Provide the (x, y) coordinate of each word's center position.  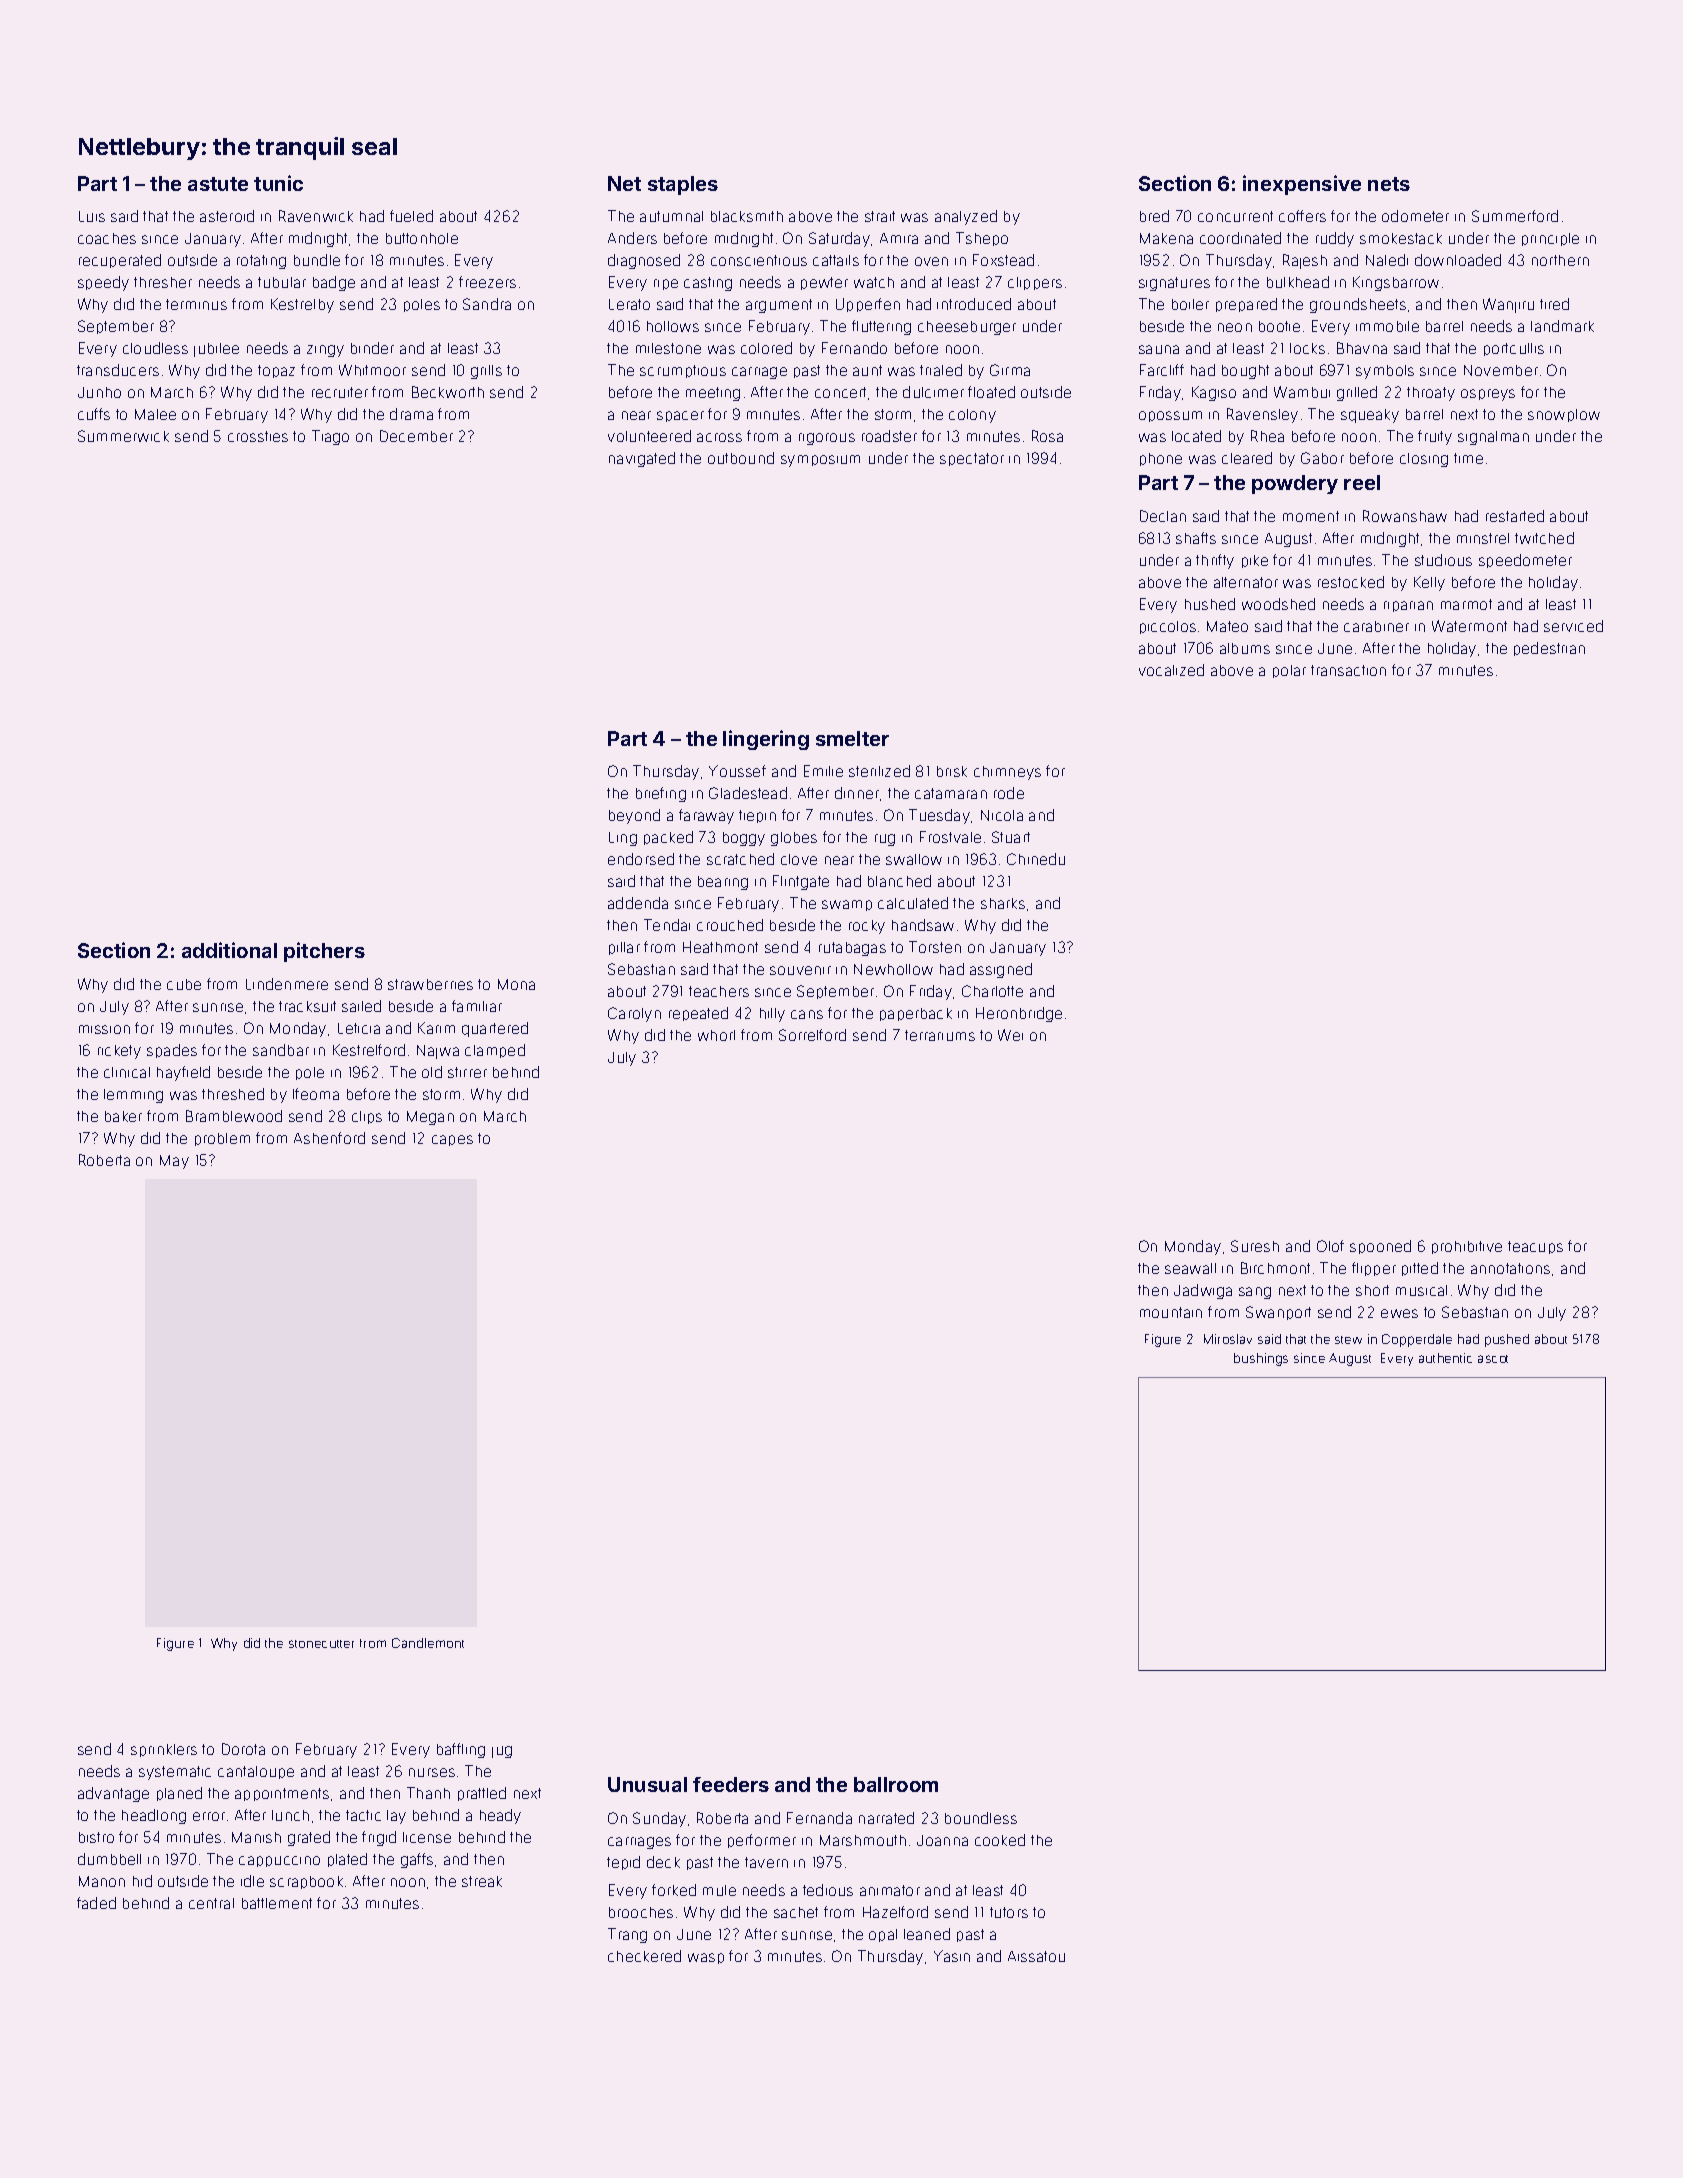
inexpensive (1302, 185)
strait (880, 216)
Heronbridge (1019, 1014)
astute (218, 184)
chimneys (1007, 773)
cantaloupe (256, 1772)
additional (229, 950)
